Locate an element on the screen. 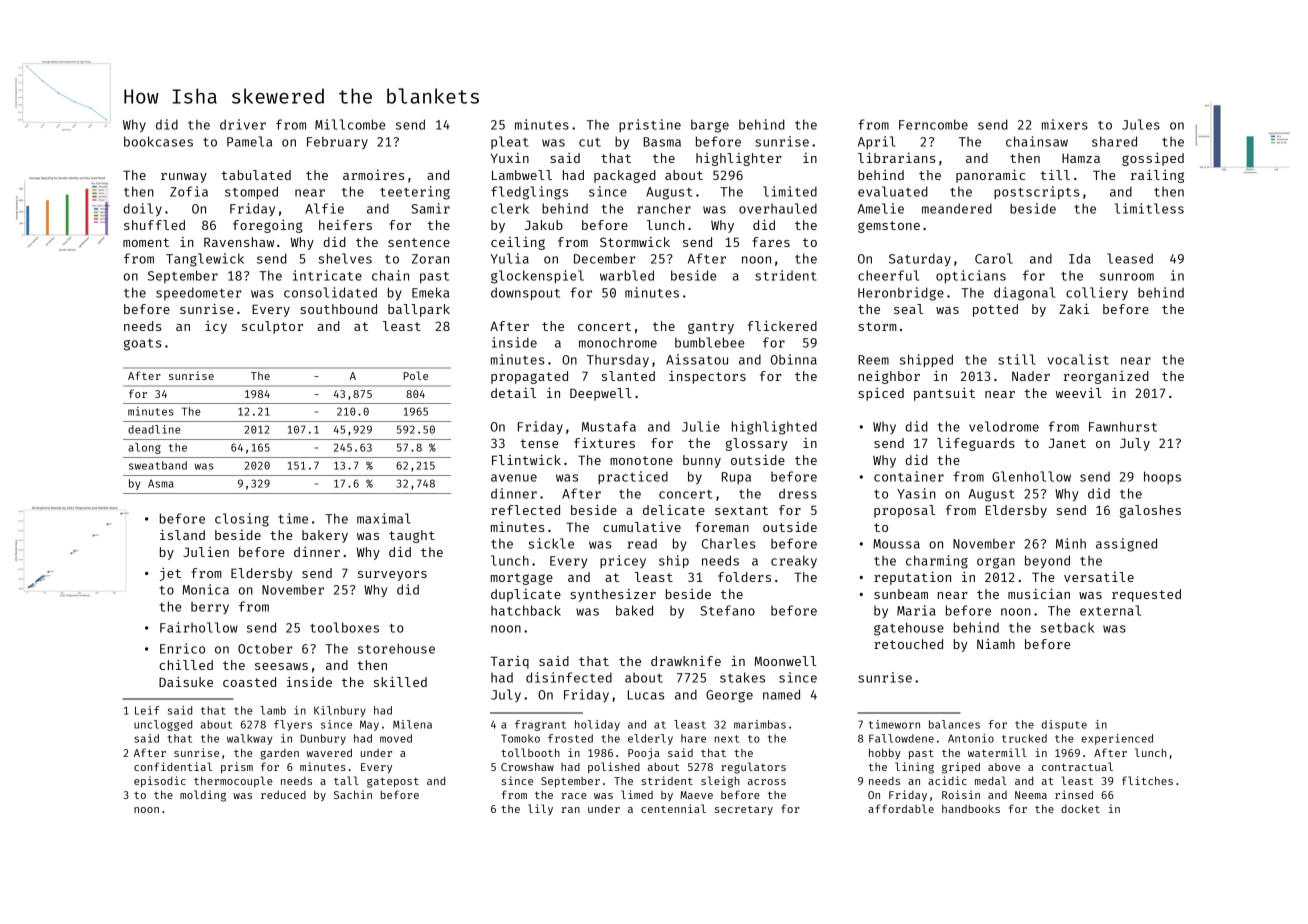 Image resolution: width=1308 pixels, height=924 pixels. driver is located at coordinates (243, 124).
